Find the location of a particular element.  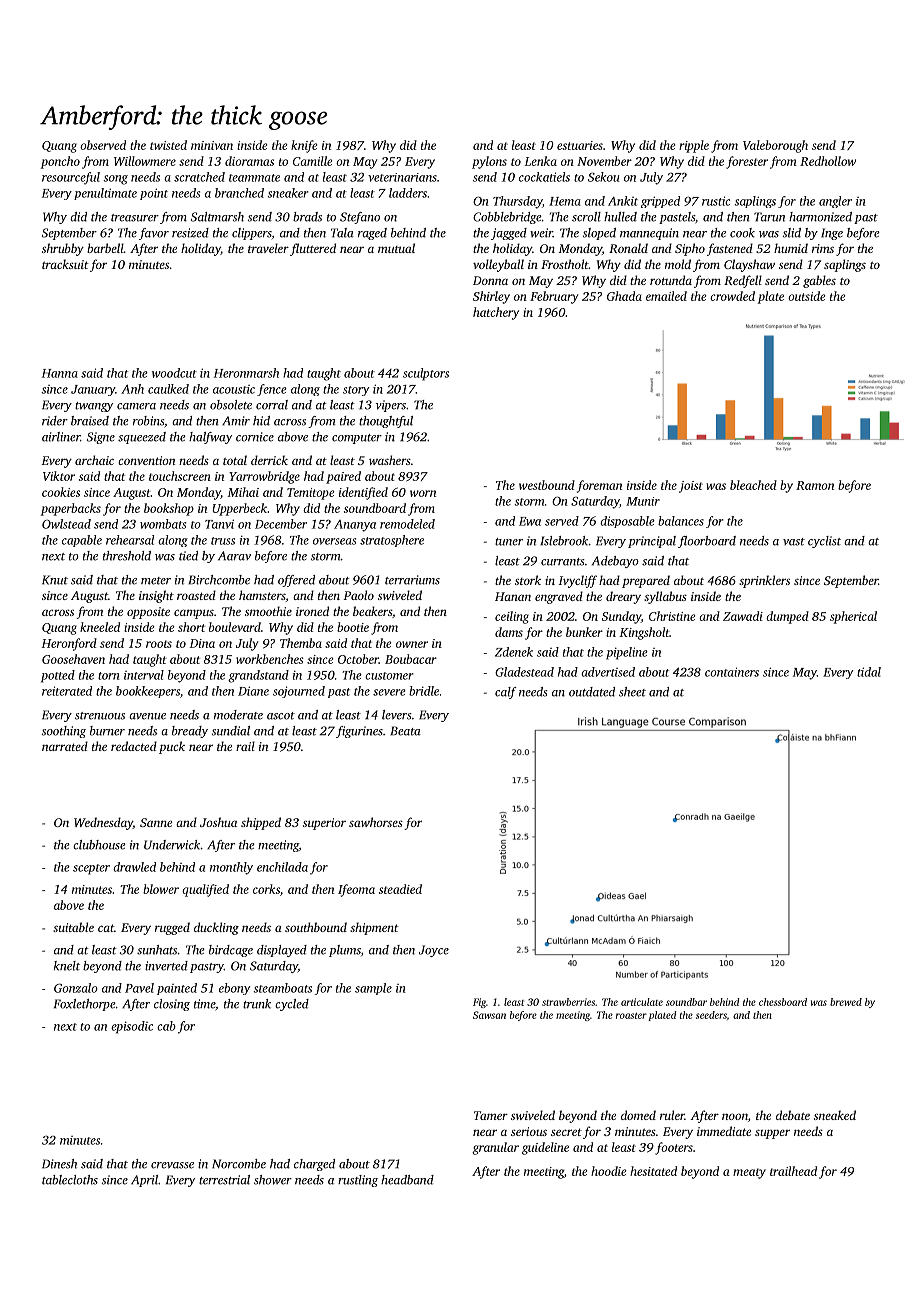

ebony is located at coordinates (234, 989).
